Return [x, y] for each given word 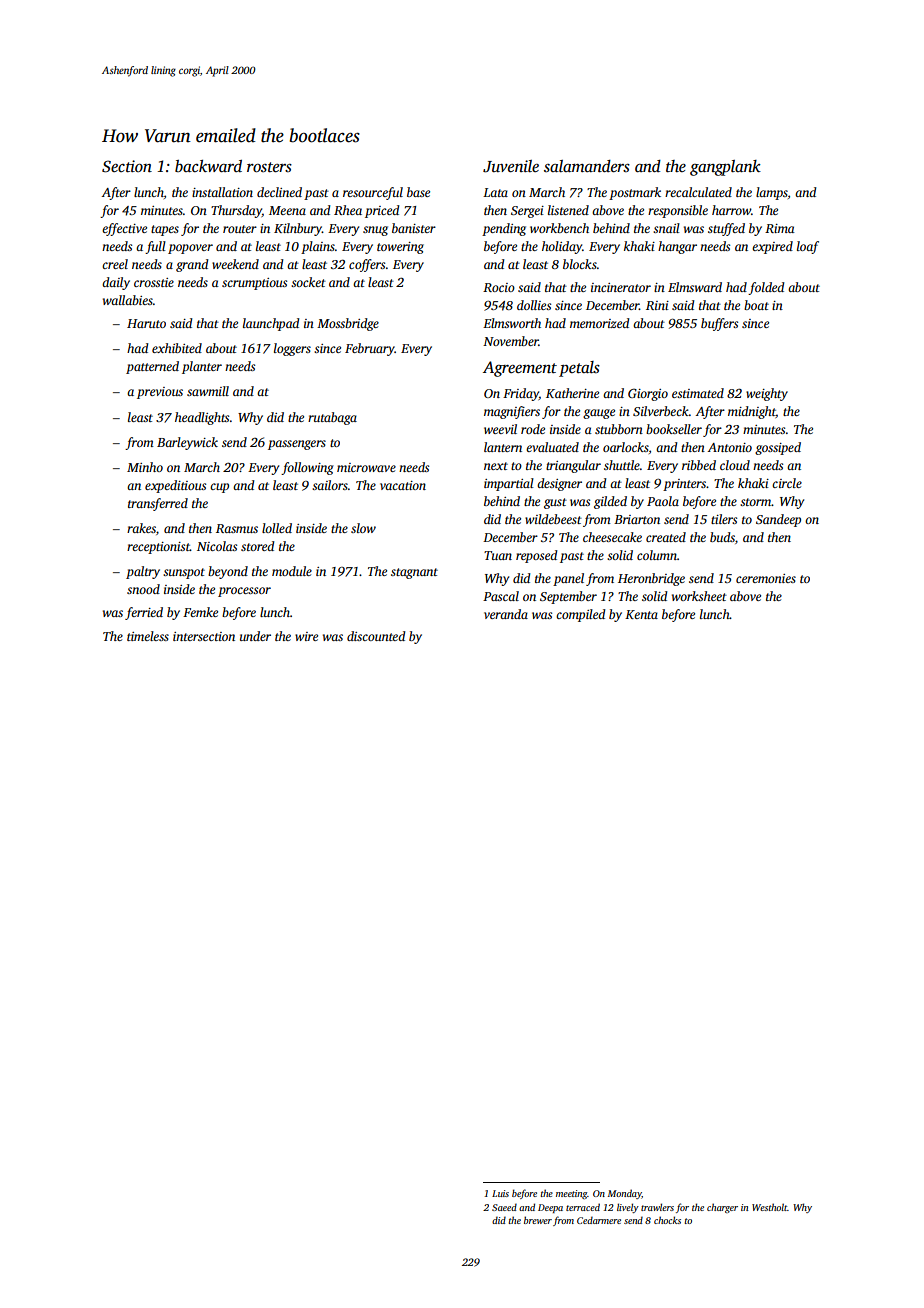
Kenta [641, 614]
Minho [145, 467]
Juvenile [511, 166]
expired [772, 247]
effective [124, 229]
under [255, 636]
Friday [521, 394]
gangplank [725, 168]
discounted [376, 636]
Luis [500, 1193]
